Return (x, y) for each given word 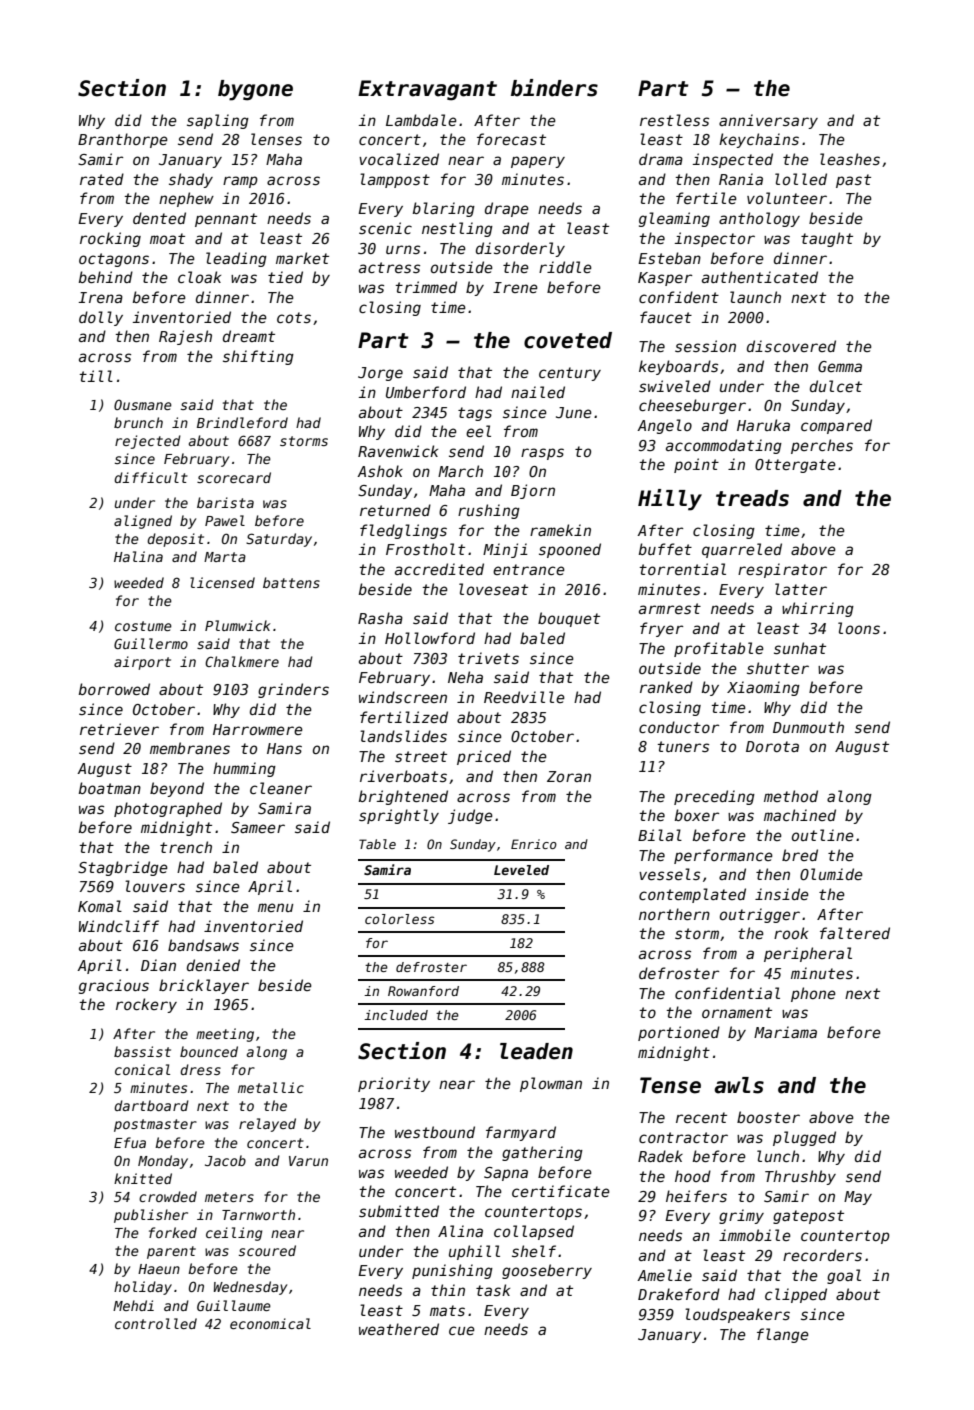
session (705, 346)
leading (236, 259)
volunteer (787, 198)
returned (395, 510)
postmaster (155, 1125)
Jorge (380, 374)
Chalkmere (242, 661)
